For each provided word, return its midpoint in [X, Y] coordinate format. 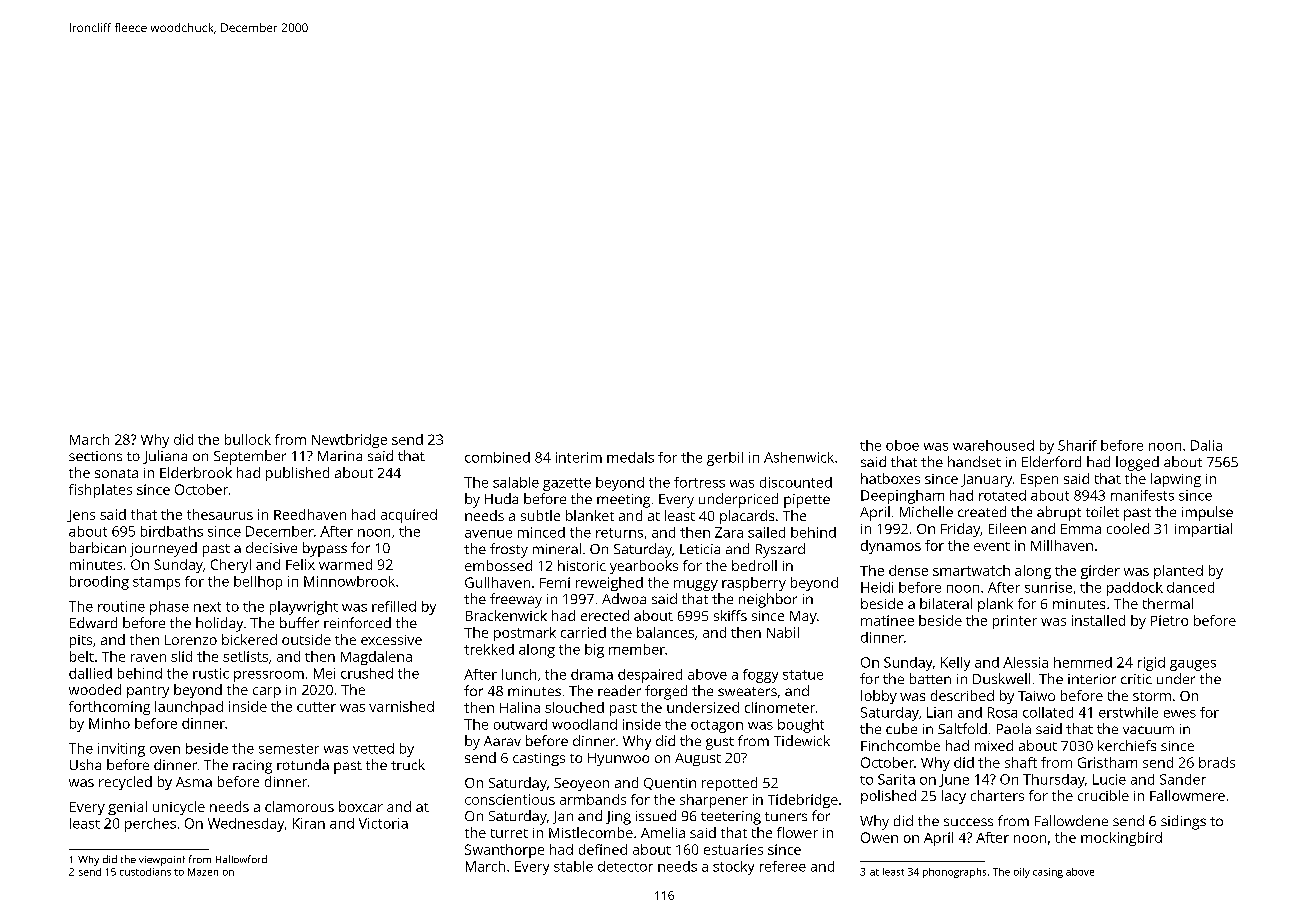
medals [630, 457]
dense [908, 570]
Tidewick [802, 740]
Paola [1014, 728]
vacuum [1148, 730]
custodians [145, 872]
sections [95, 456]
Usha [85, 764]
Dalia [1206, 445]
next [207, 607]
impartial [1203, 530]
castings [539, 759]
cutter [316, 707]
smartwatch [971, 570]
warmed [345, 564]
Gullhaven [497, 582]
